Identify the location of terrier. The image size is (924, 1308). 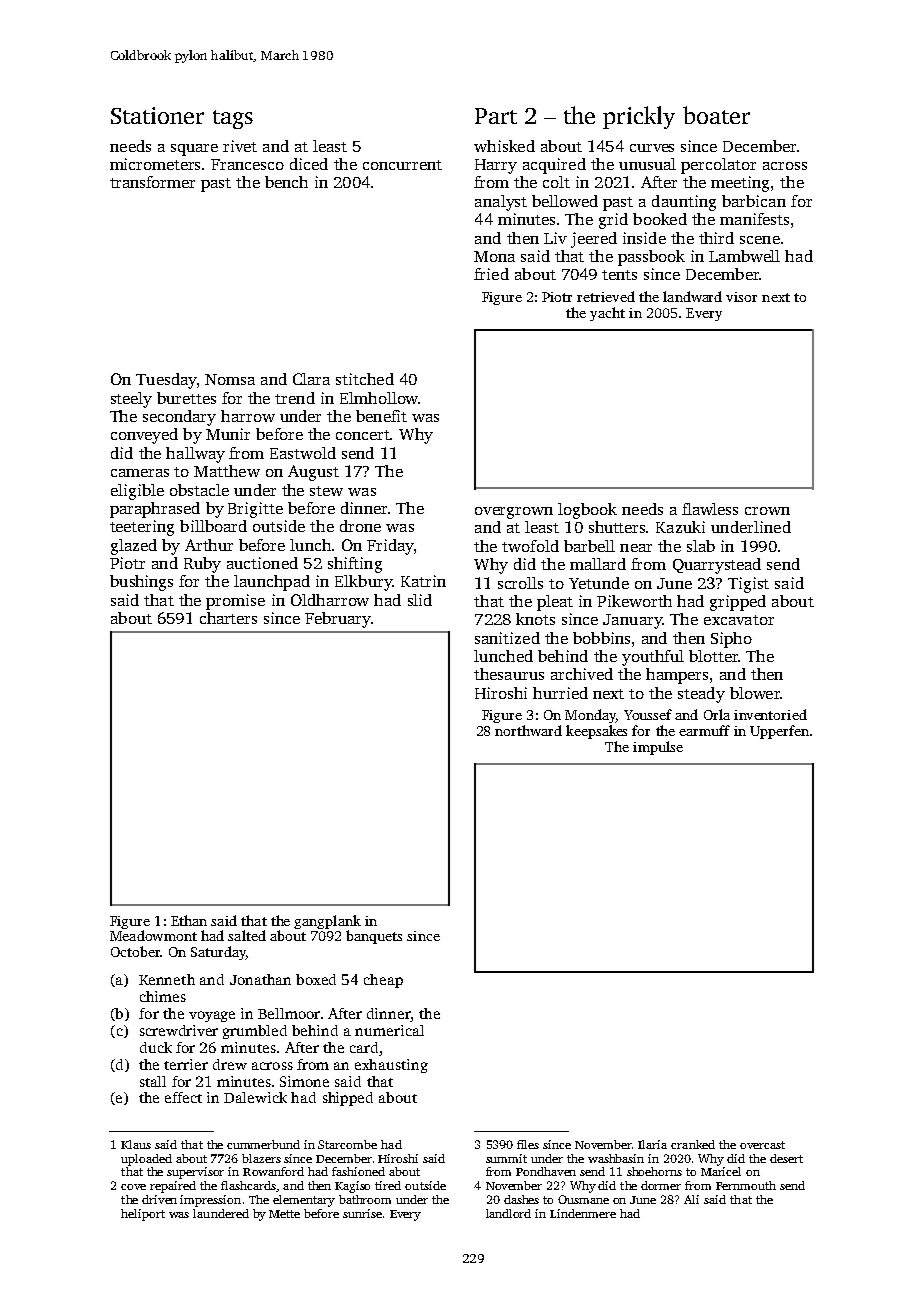
(186, 1064).
